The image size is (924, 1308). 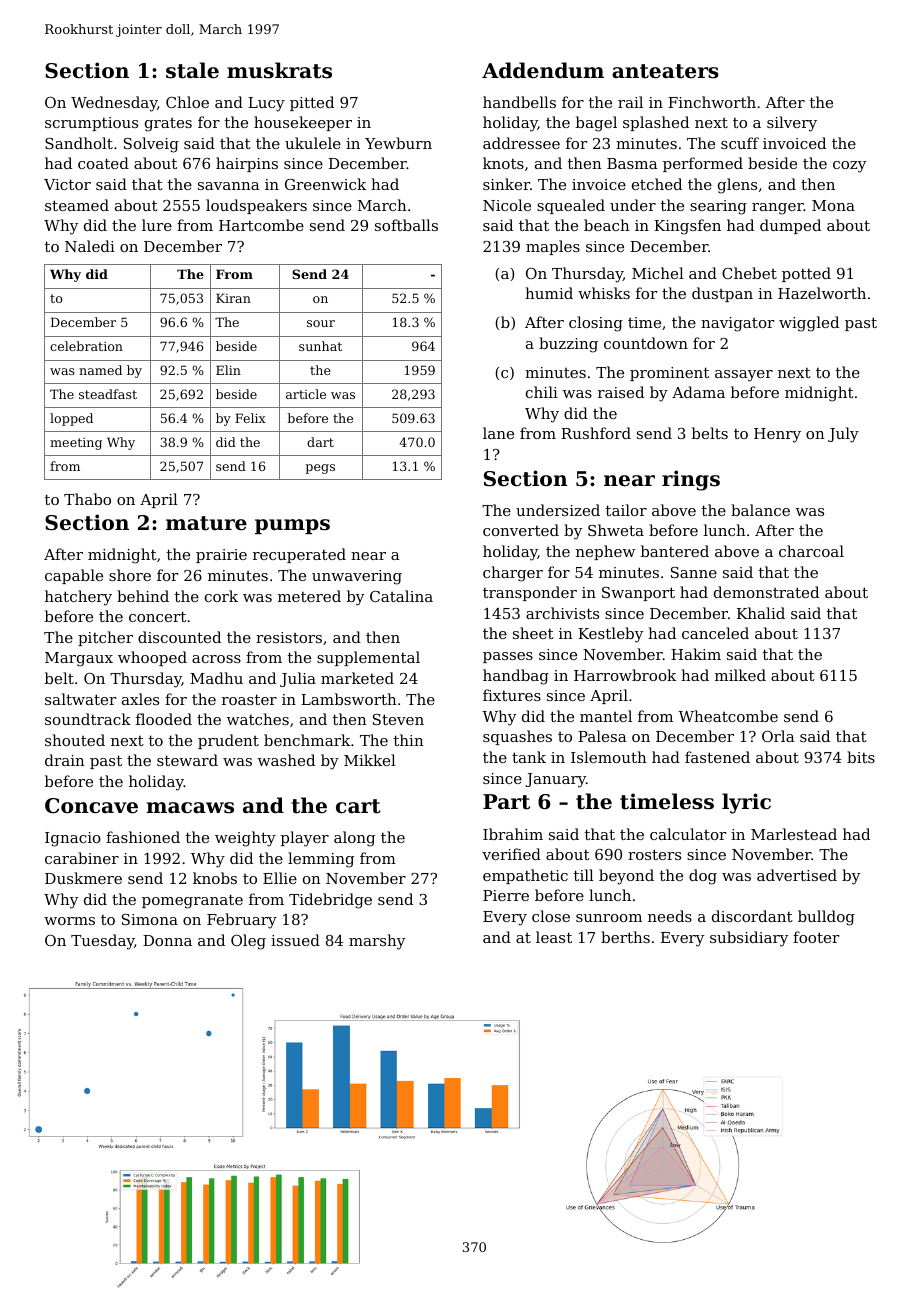 What do you see at coordinates (69, 921) in the screenshot?
I see `worms` at bounding box center [69, 921].
